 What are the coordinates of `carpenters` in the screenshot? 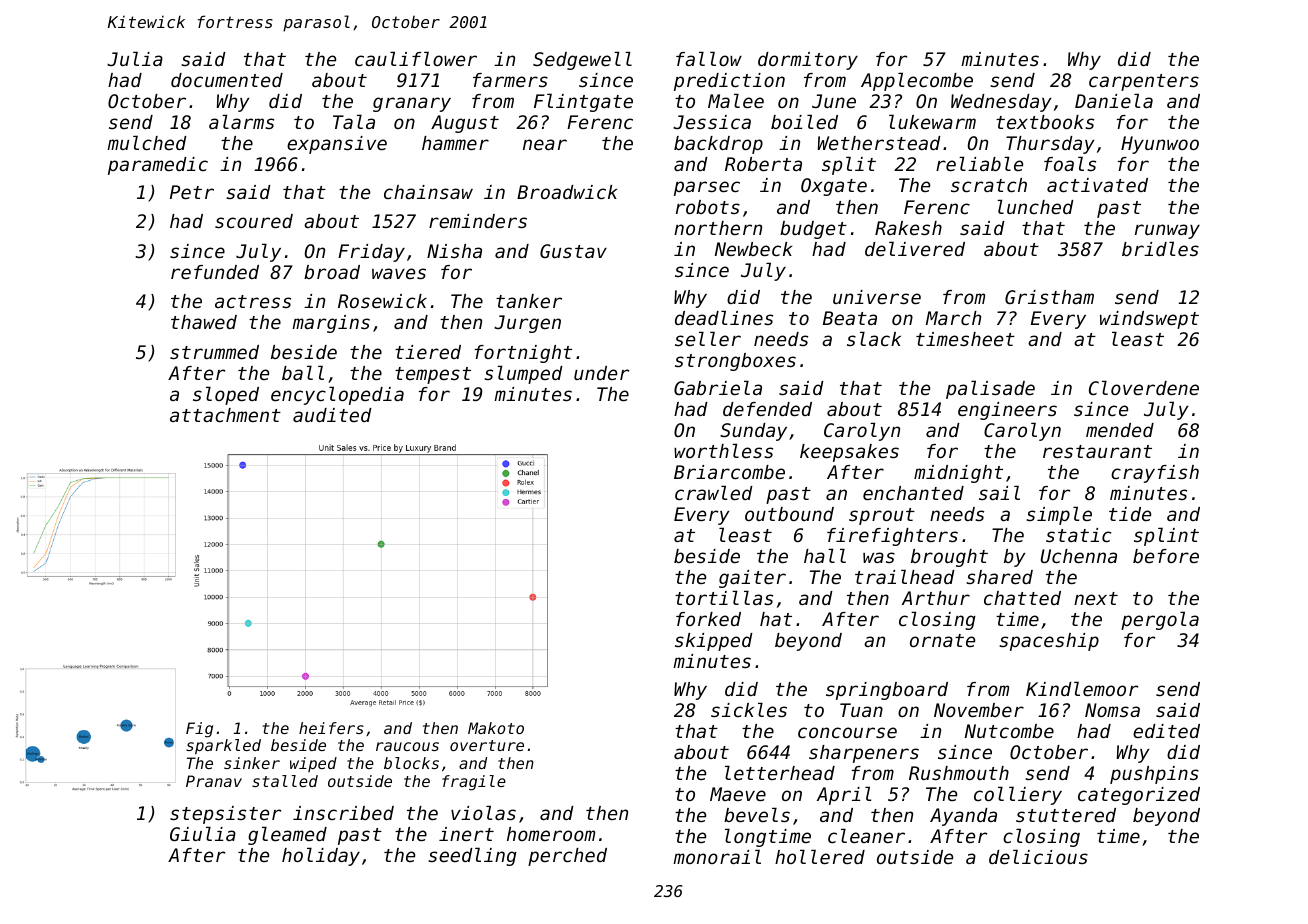 It's located at (1144, 82).
